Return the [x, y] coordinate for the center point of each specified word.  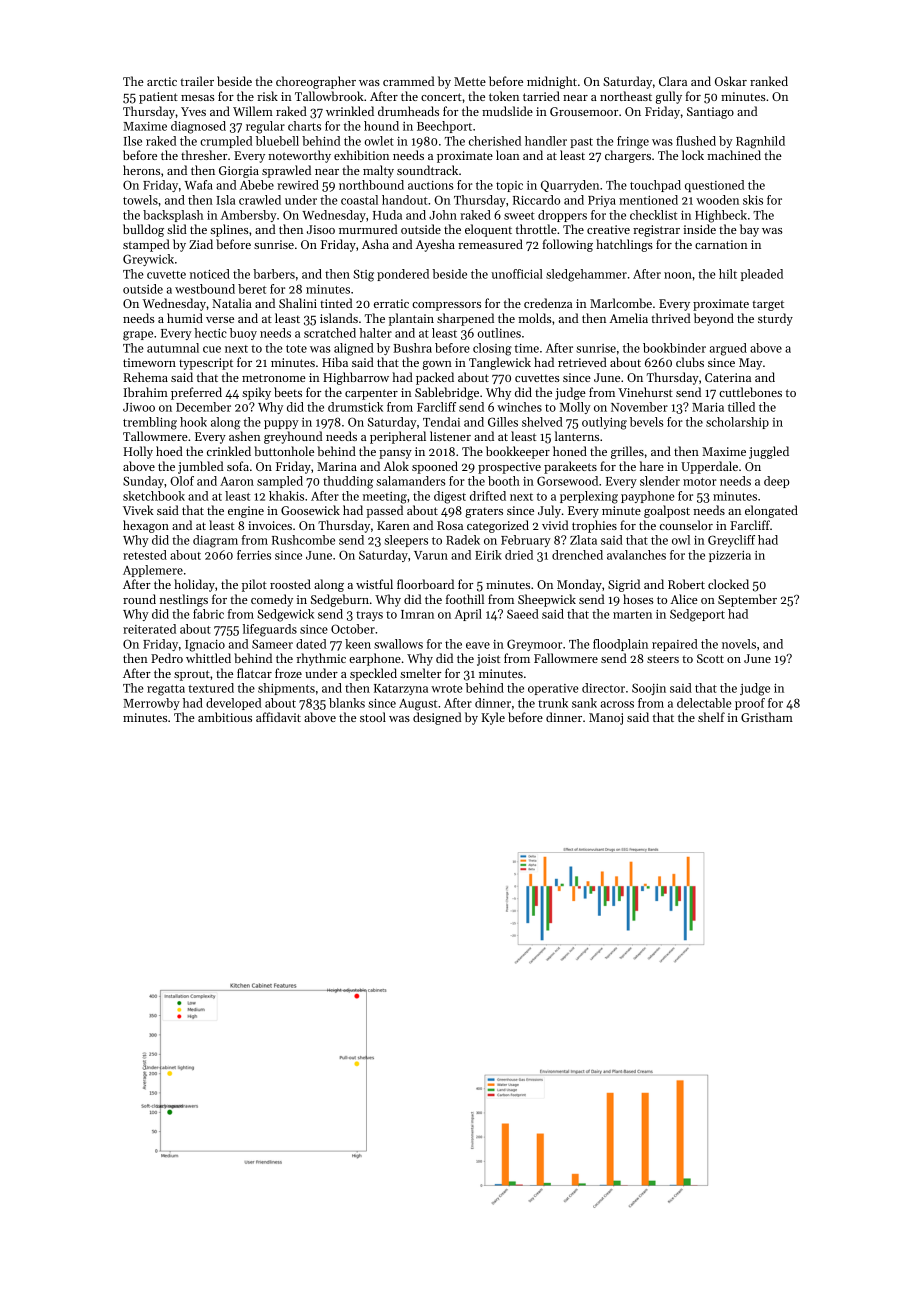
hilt [728, 274]
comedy [272, 600]
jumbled [200, 467]
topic [509, 186]
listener [450, 436]
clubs [690, 362]
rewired [298, 185]
